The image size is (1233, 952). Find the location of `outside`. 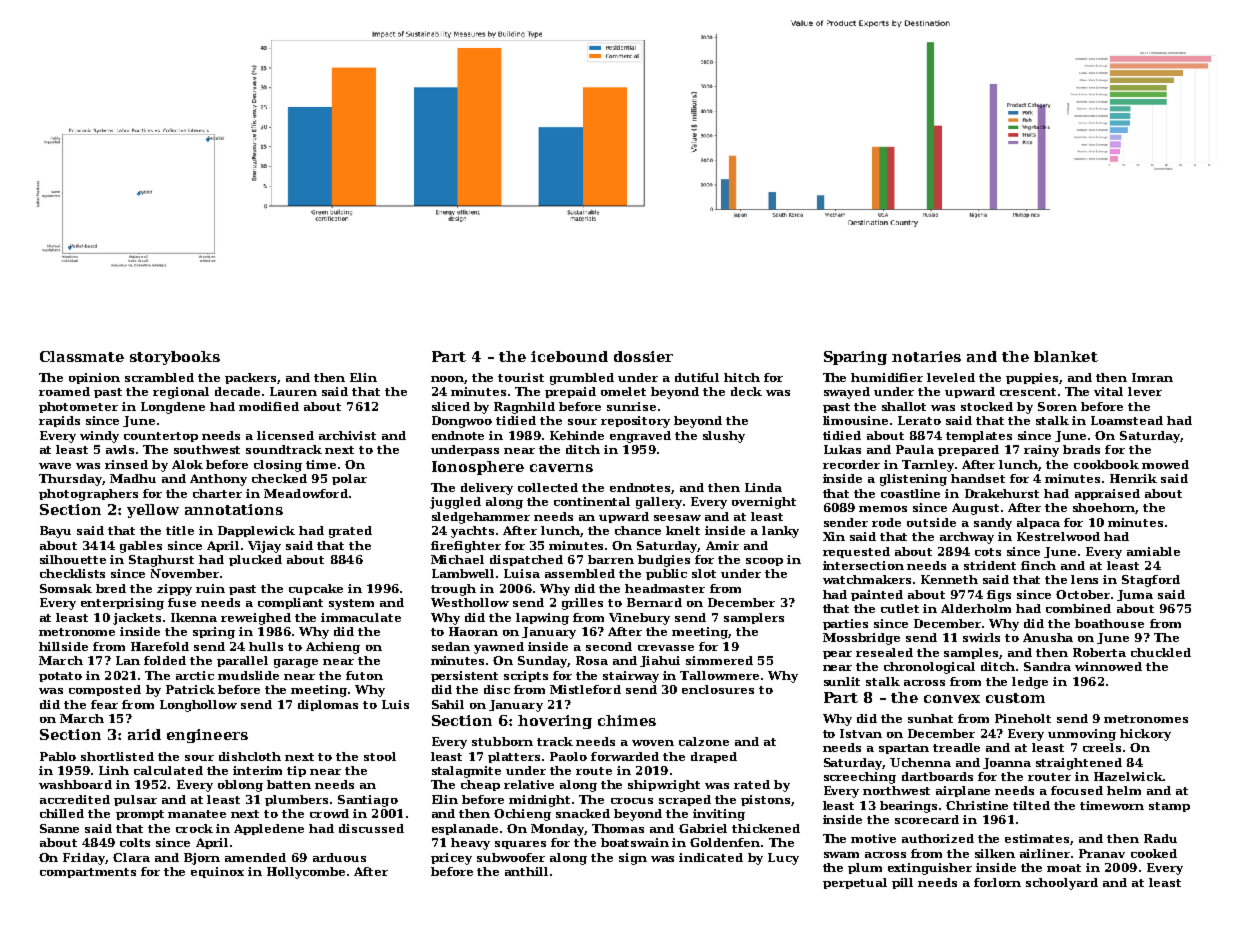

outside is located at coordinates (931, 522).
